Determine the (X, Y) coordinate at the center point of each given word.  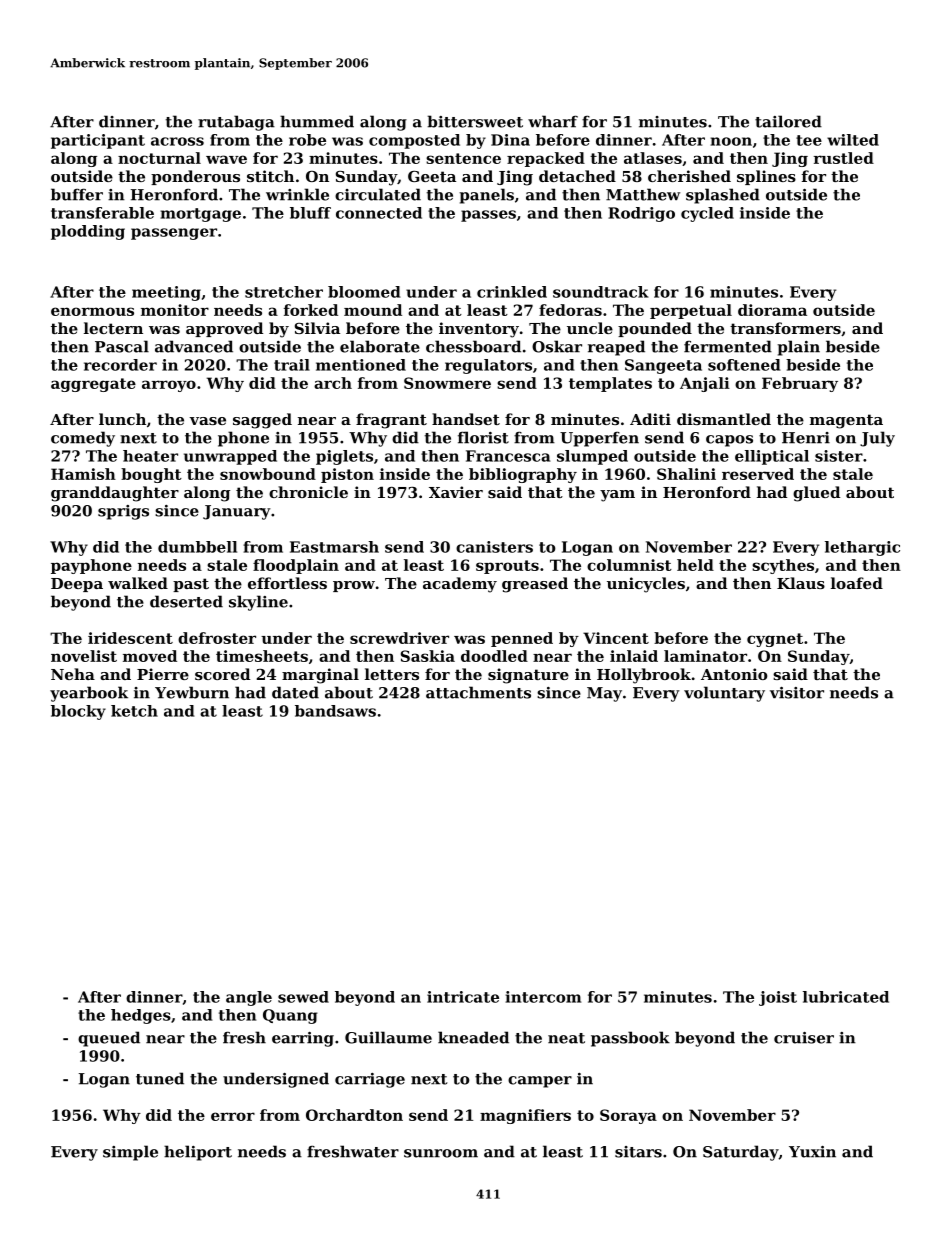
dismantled (724, 419)
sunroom (441, 1153)
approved (224, 329)
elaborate (380, 346)
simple (130, 1153)
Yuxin (812, 1152)
